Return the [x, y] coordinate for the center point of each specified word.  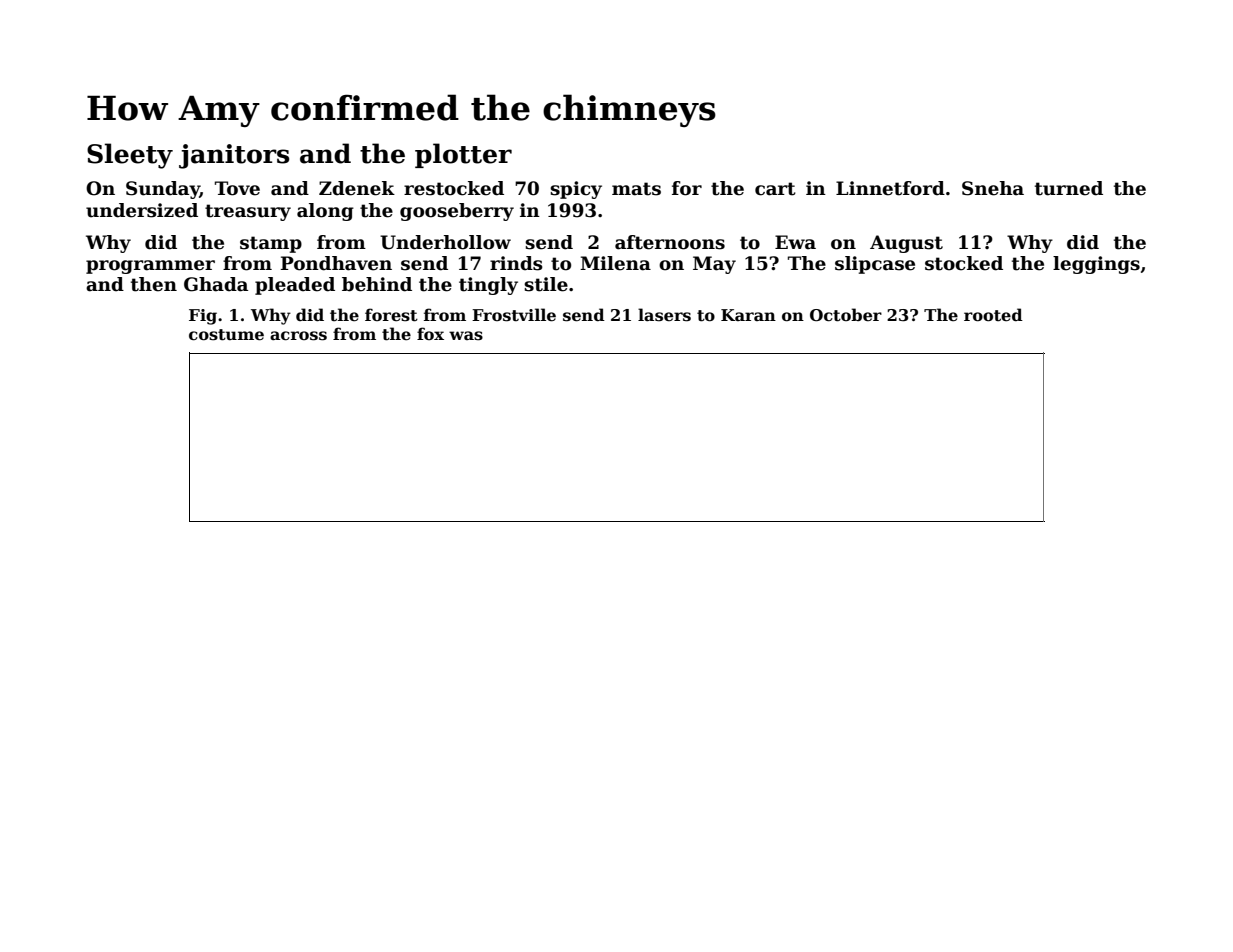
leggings [1096, 265]
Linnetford [890, 188]
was [466, 336]
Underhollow [445, 242]
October [846, 315]
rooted [993, 315]
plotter [463, 155]
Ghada [216, 284]
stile [546, 284]
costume [226, 335]
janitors [234, 156]
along [325, 212]
